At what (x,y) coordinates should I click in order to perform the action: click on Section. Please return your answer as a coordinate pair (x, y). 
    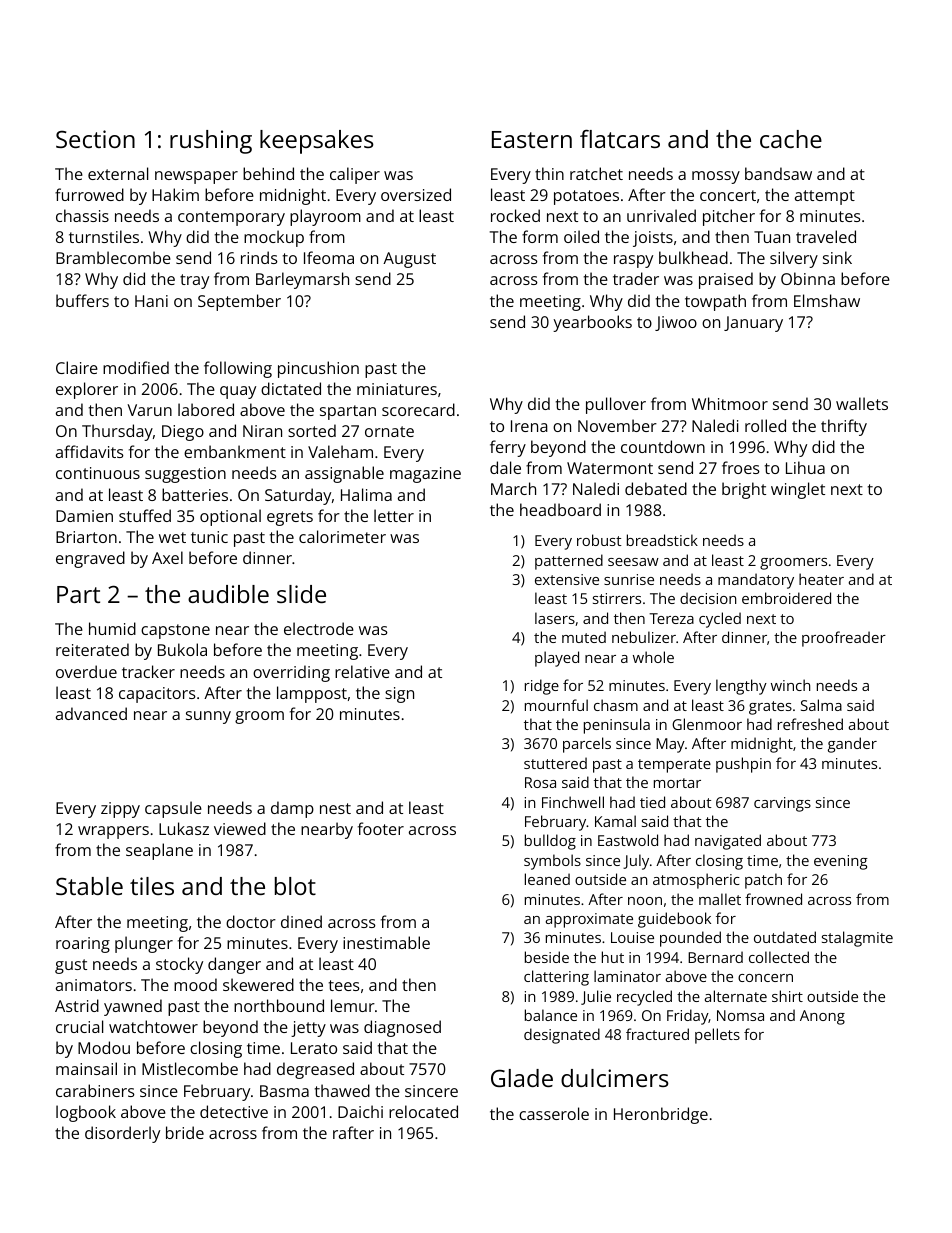
    Looking at the image, I should click on (95, 139).
